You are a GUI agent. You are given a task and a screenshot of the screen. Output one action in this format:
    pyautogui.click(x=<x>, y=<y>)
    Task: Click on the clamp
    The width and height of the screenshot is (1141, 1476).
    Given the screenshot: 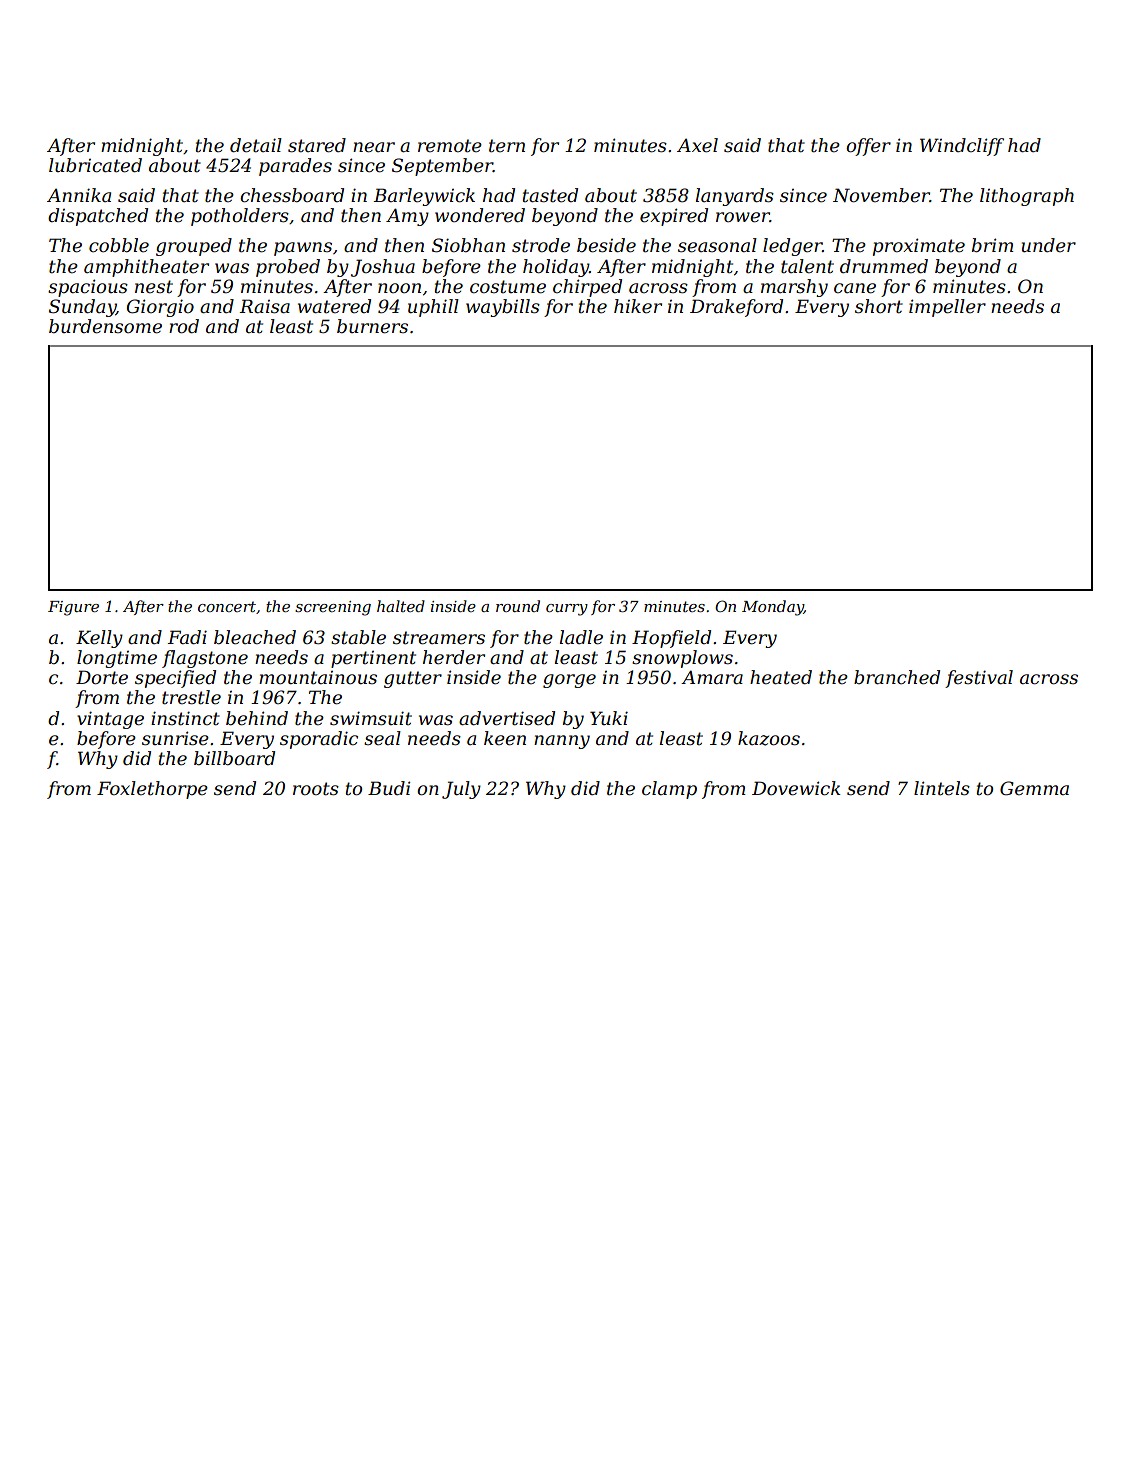 What is the action you would take?
    pyautogui.click(x=669, y=790)
